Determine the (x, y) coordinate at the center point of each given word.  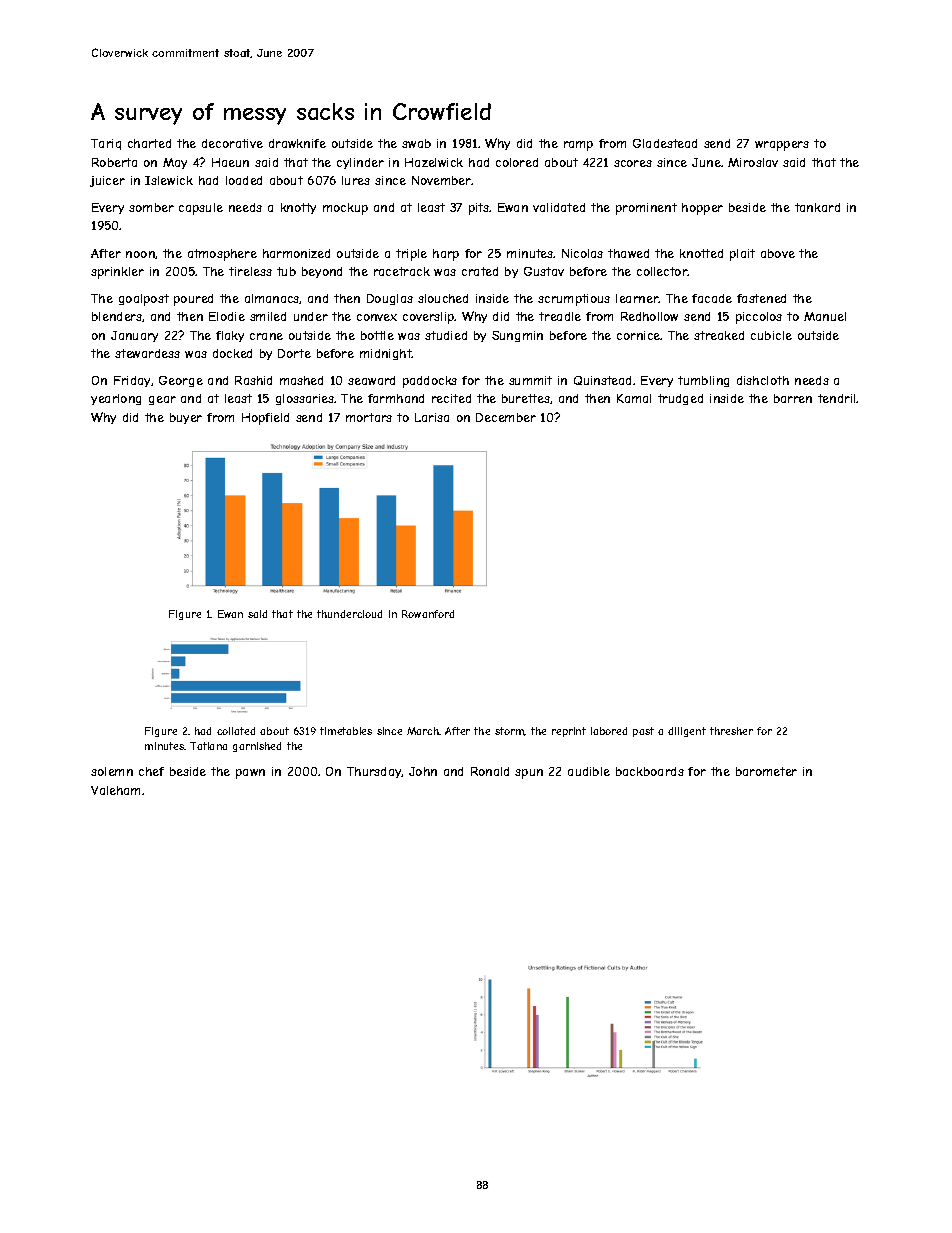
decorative (232, 143)
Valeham (115, 790)
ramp (578, 146)
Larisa (432, 417)
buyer (186, 418)
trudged (680, 399)
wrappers (782, 146)
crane (266, 336)
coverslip (429, 318)
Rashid (253, 380)
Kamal (634, 398)
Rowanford (428, 614)
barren (793, 398)
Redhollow (649, 316)
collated (236, 731)
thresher (731, 731)
